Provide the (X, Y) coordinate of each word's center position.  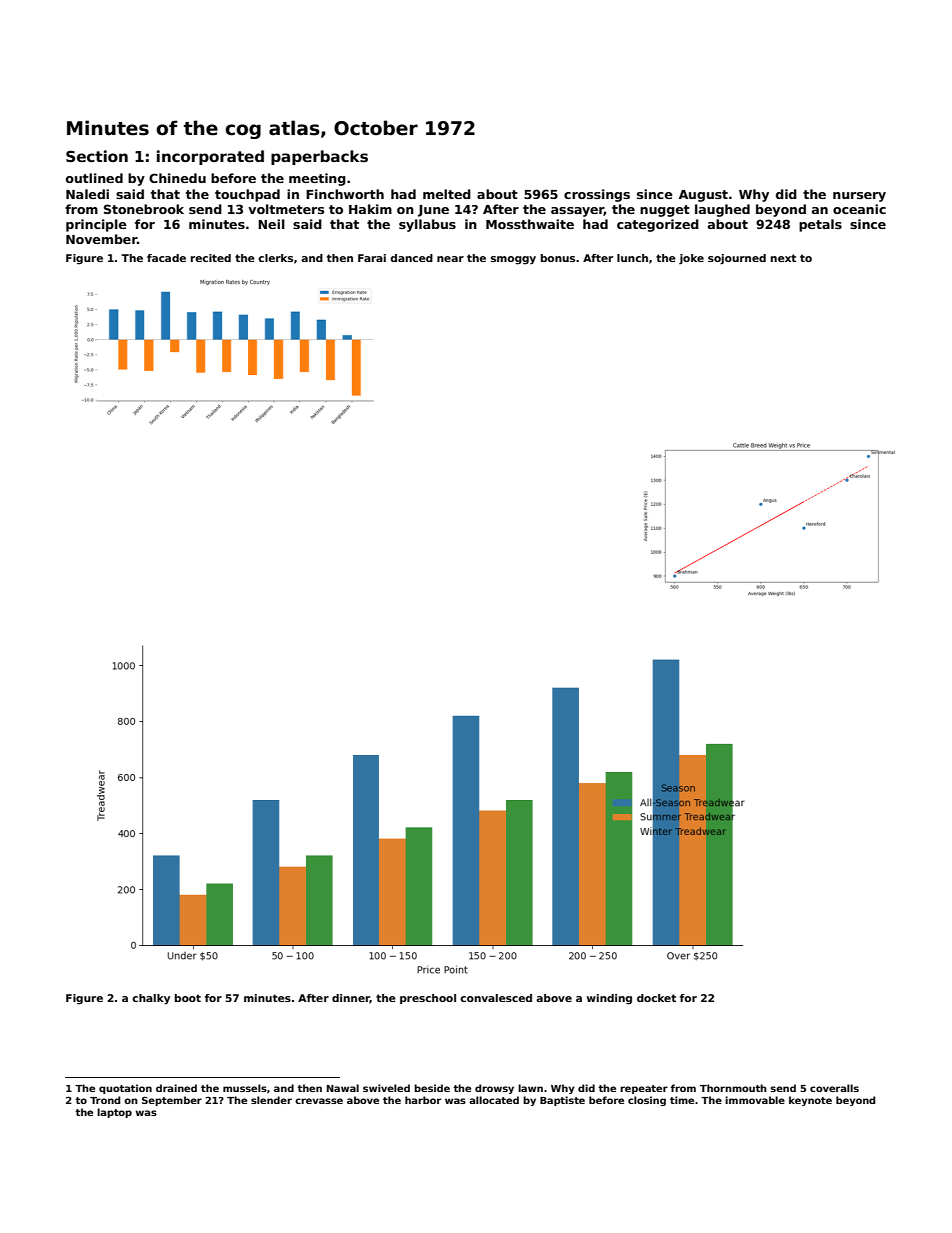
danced (411, 258)
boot (188, 998)
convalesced (496, 998)
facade (166, 258)
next (783, 258)
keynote (810, 1101)
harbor (423, 1100)
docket (656, 998)
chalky (151, 999)
